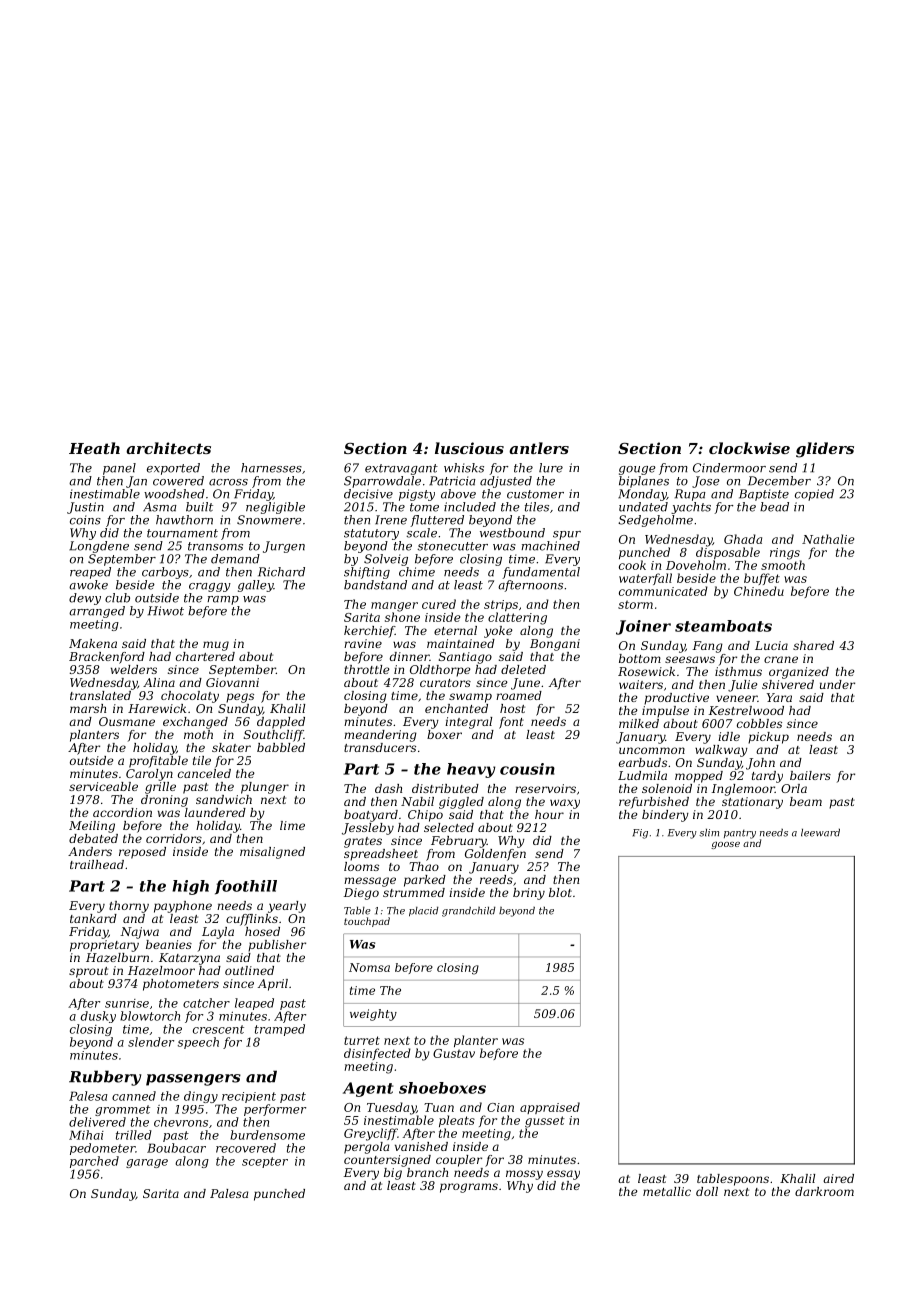  Describe the element at coordinates (639, 723) in the screenshot. I see `milked` at that location.
